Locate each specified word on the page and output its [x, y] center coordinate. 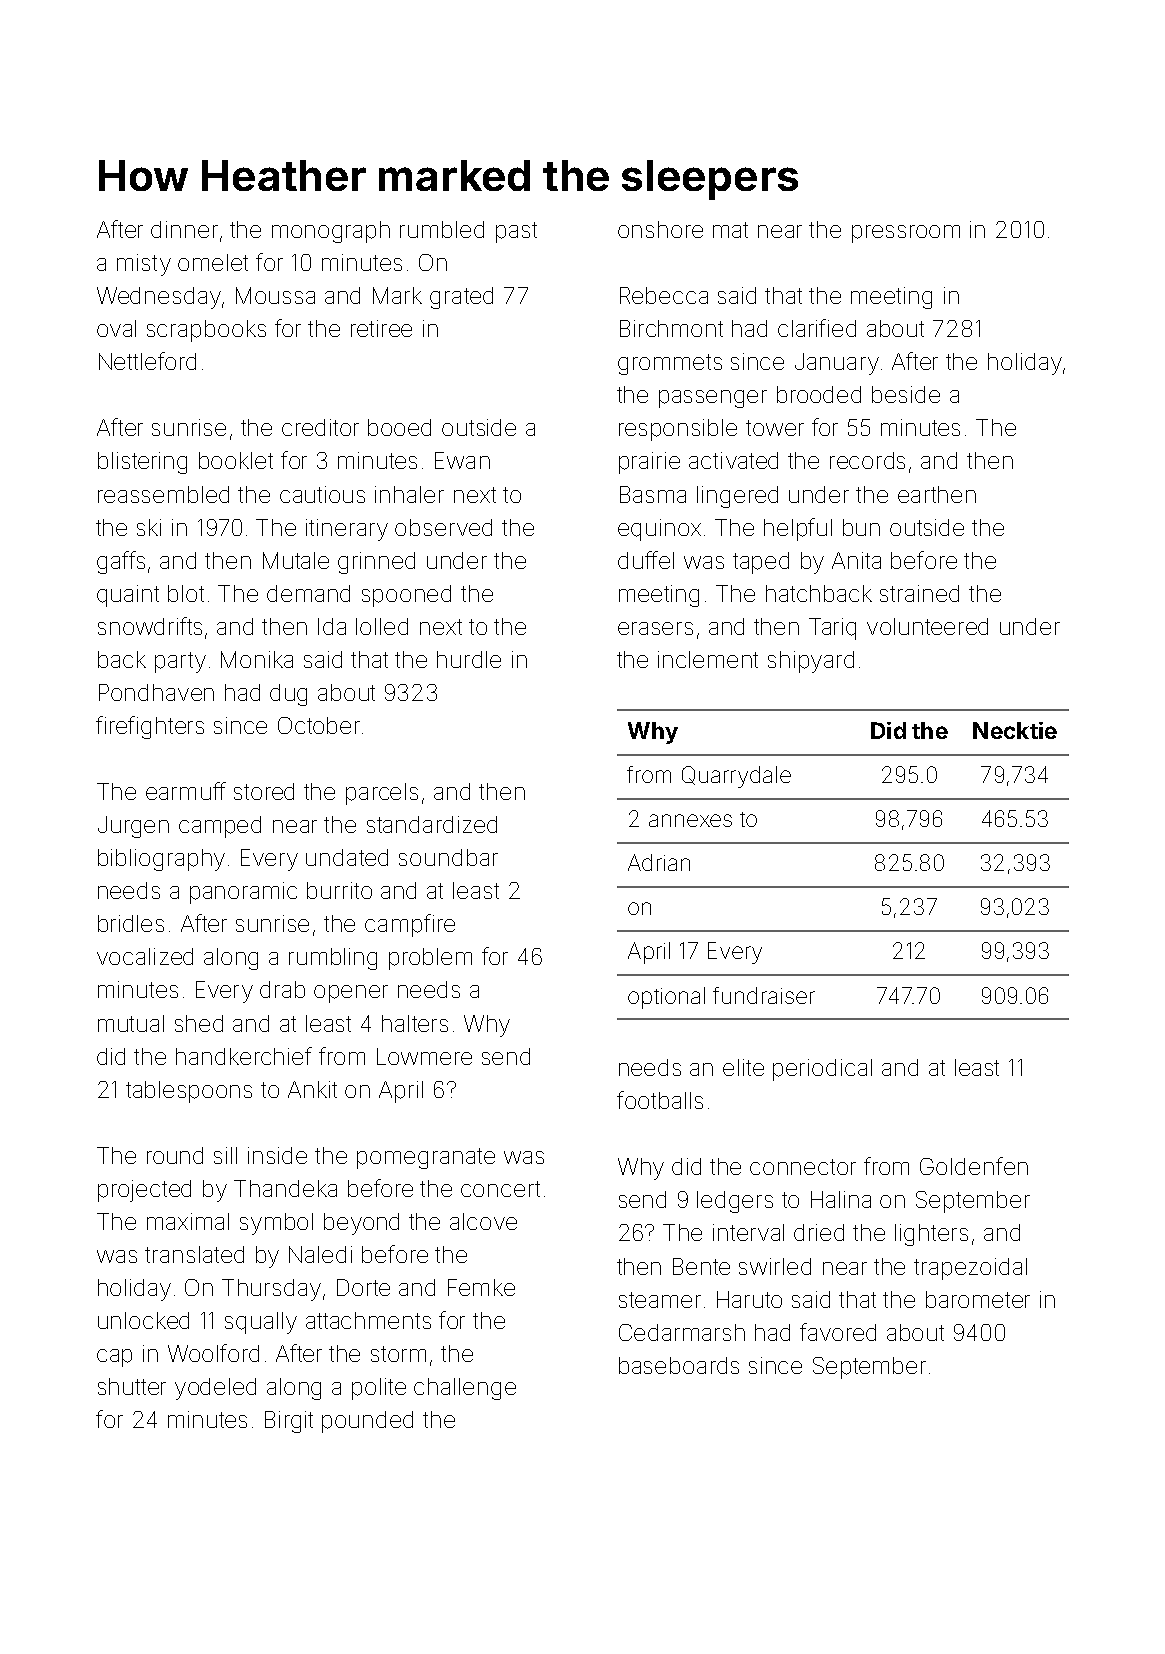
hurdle [469, 659]
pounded [367, 1422]
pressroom [906, 234]
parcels [382, 794]
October [319, 725]
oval [116, 328]
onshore [660, 229]
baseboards [679, 1365]
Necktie [1015, 730]
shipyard [811, 662]
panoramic [243, 893]
